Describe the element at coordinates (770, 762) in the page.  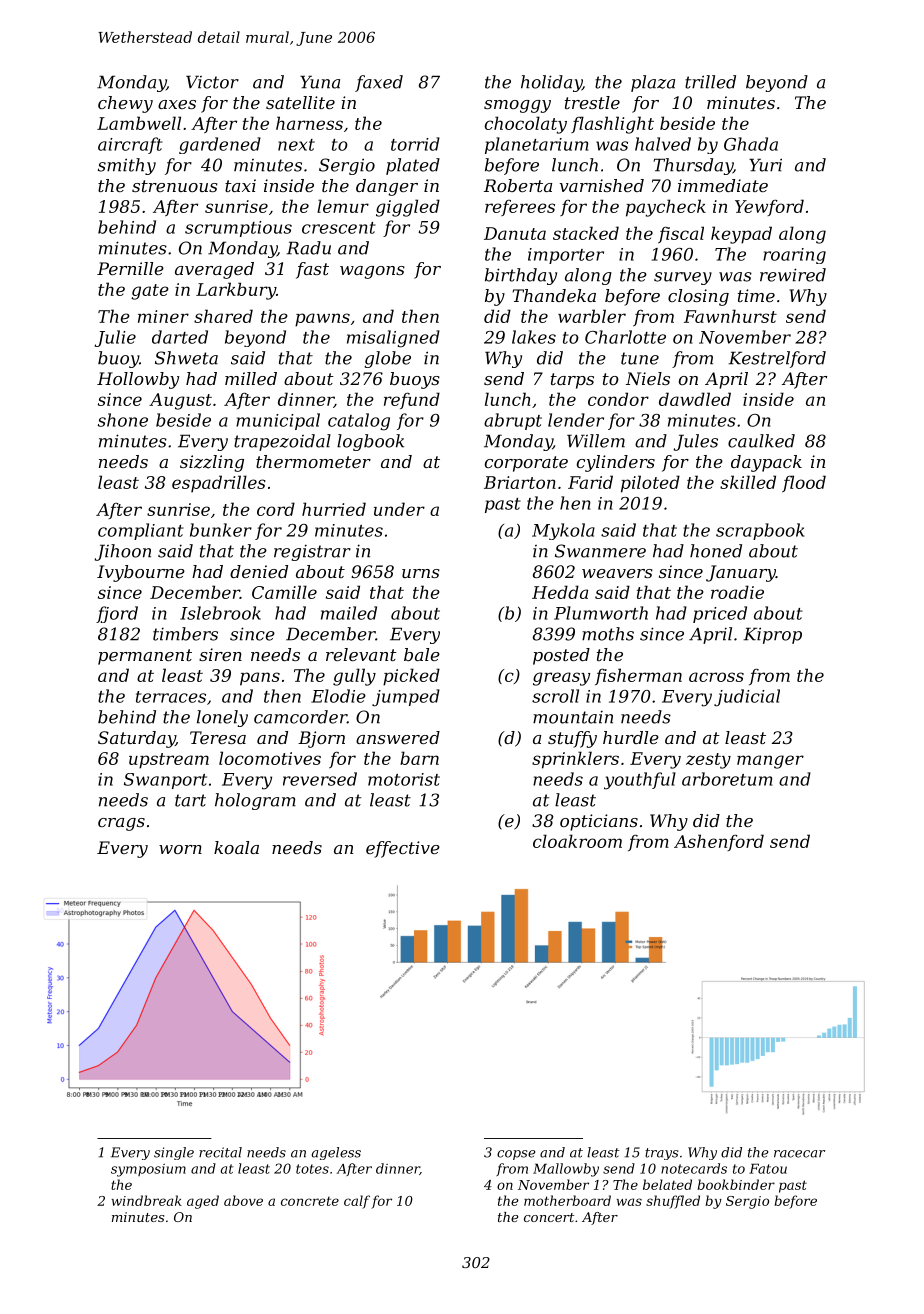
I see `manger` at that location.
